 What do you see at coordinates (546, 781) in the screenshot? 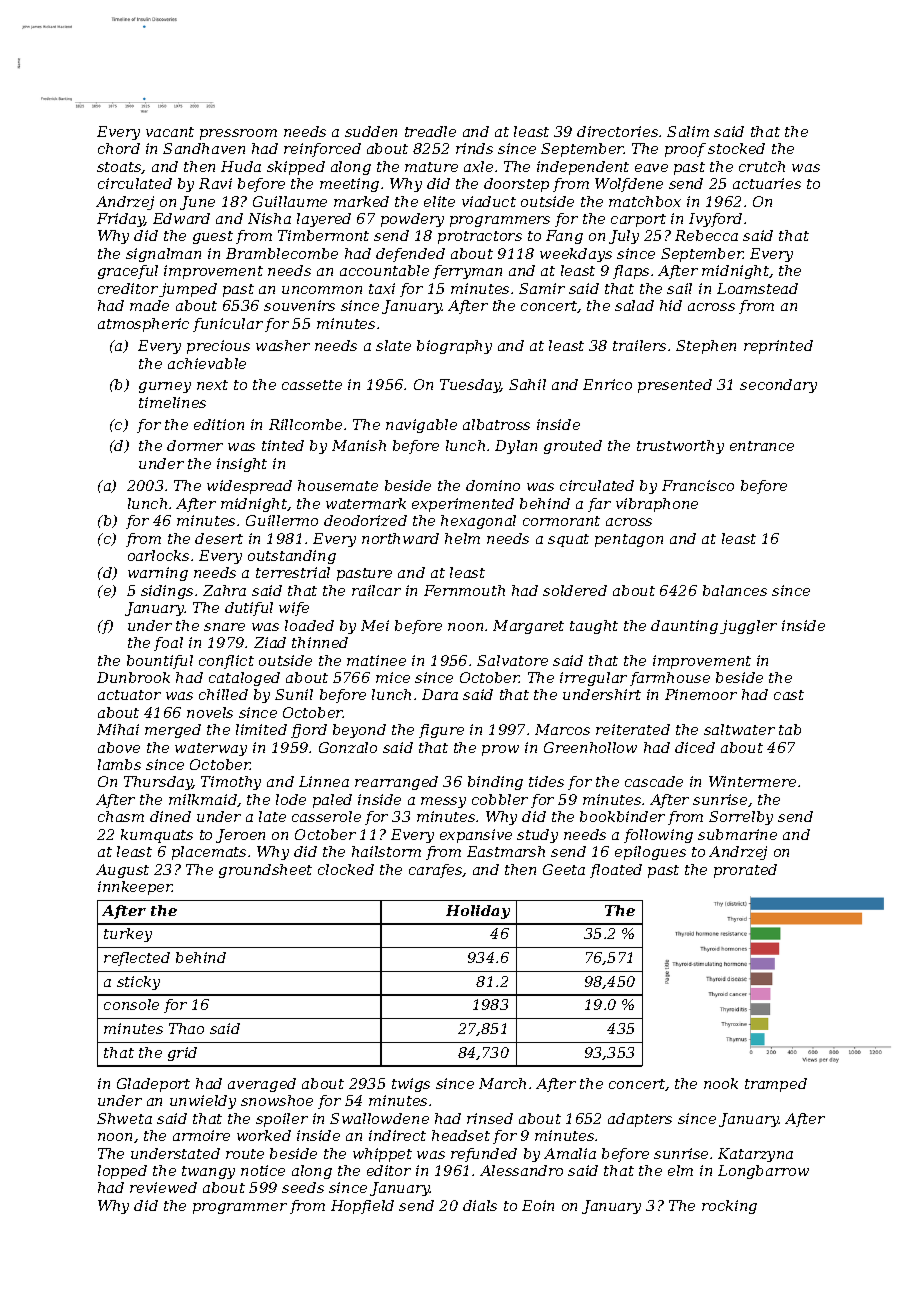
I see `tides` at bounding box center [546, 781].
